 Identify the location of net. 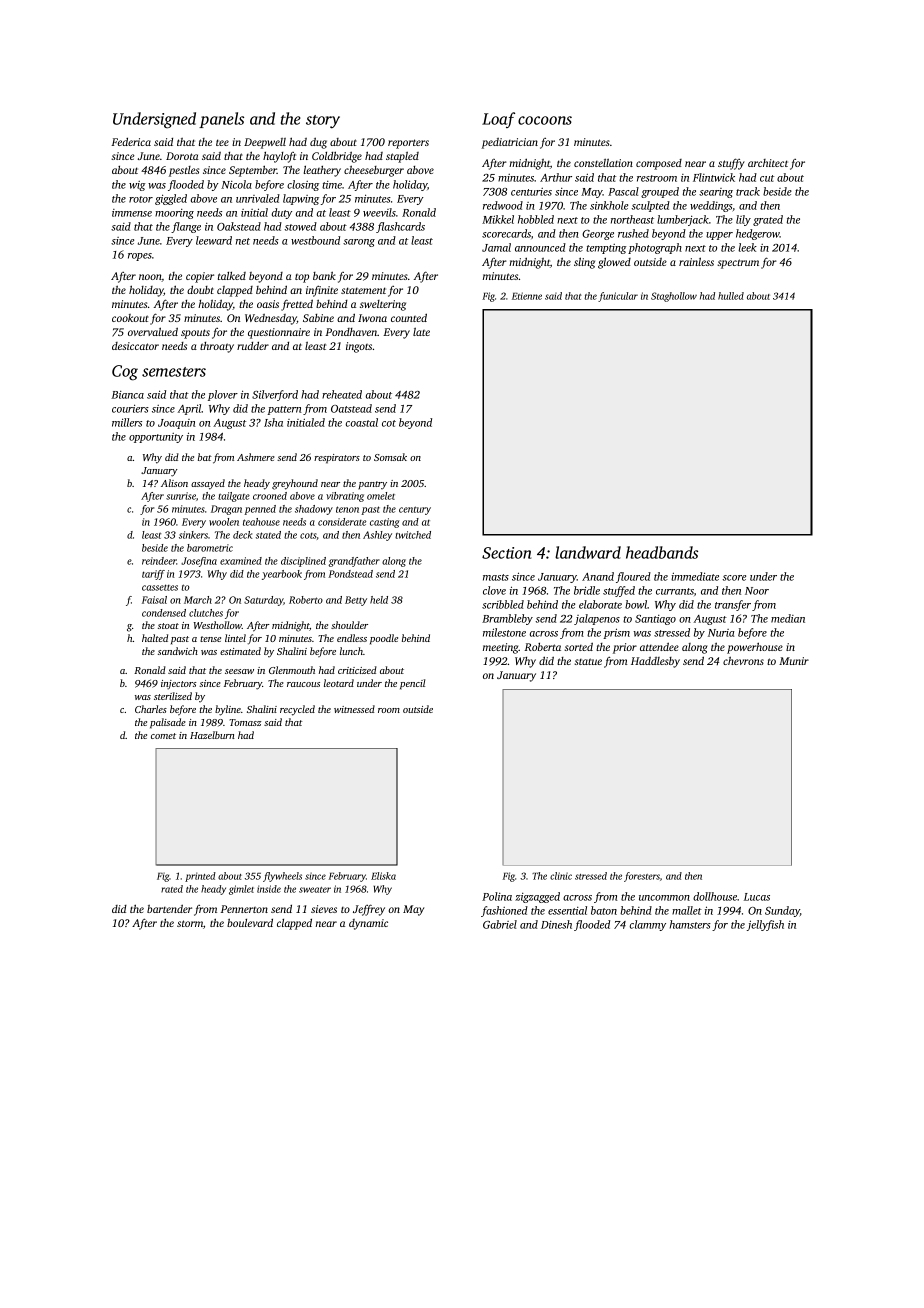
(243, 241).
